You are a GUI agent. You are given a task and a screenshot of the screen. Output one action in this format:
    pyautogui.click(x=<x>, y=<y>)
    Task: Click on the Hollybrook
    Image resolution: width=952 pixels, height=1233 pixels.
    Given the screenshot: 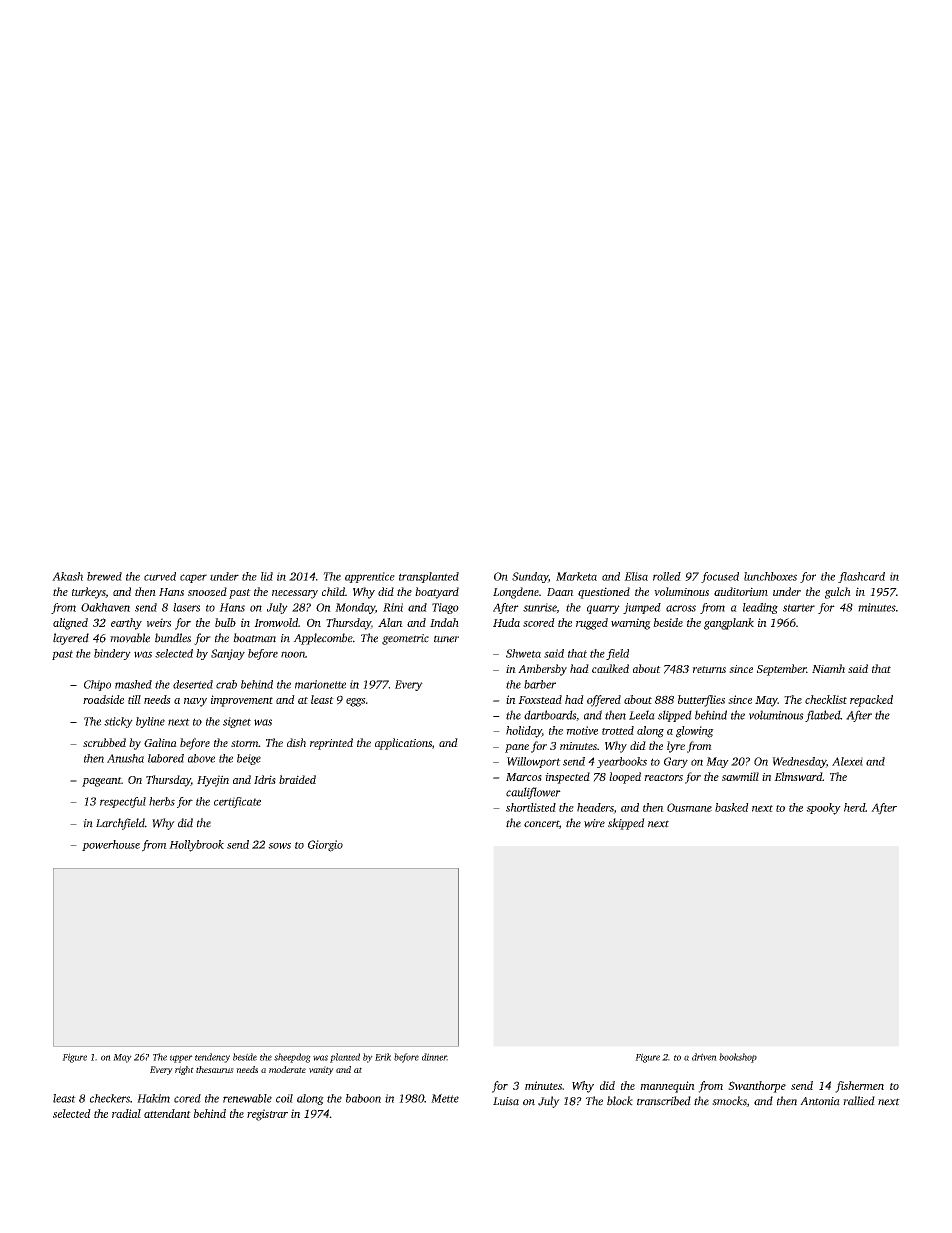 What is the action you would take?
    pyautogui.click(x=196, y=846)
